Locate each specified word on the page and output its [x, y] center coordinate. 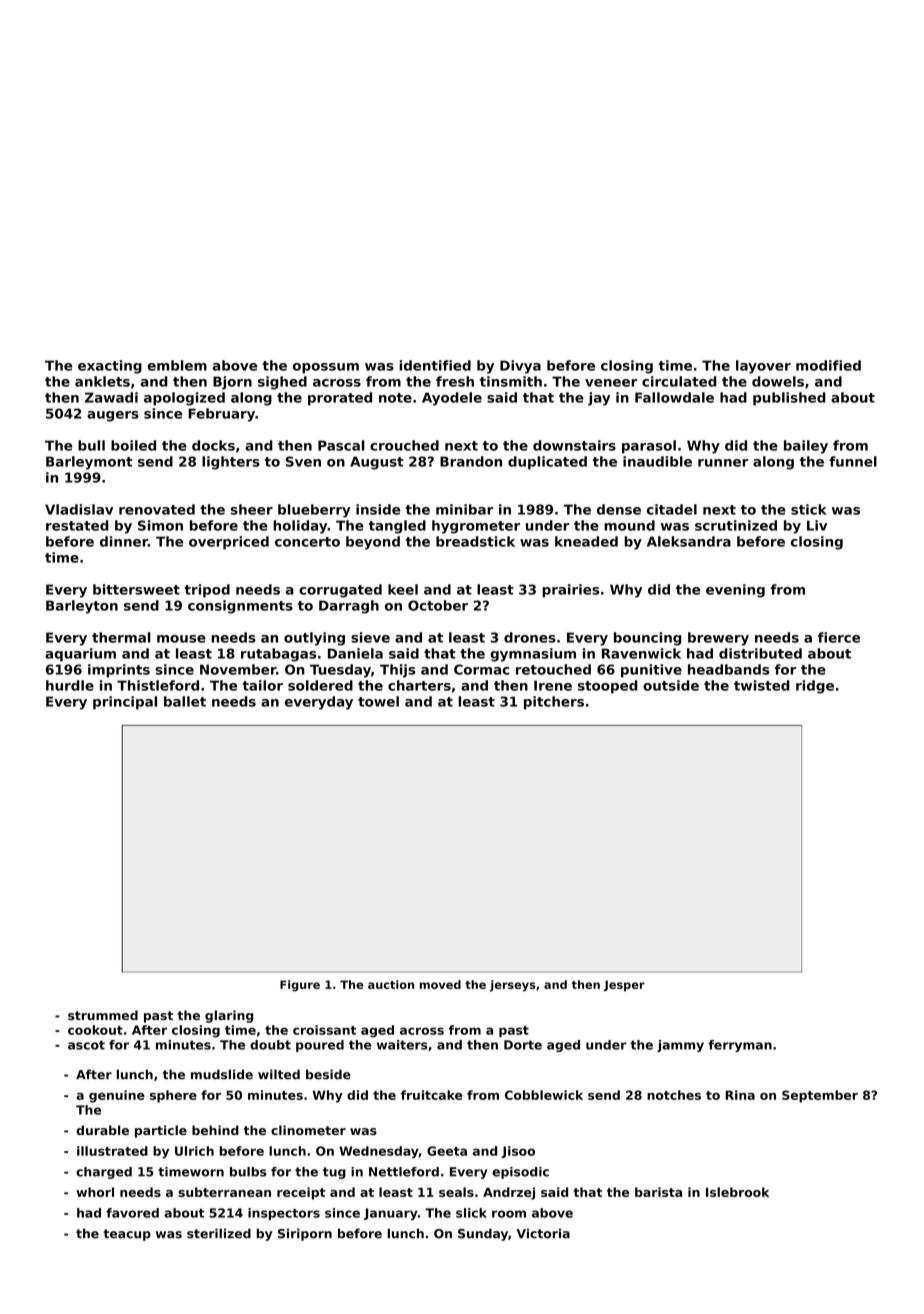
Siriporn [305, 1234]
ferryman [740, 1046]
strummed [103, 1015]
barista [658, 1192]
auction [391, 984]
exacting [110, 367]
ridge [815, 687]
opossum [326, 368]
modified [828, 365]
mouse [181, 639]
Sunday [483, 1234]
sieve [370, 637]
